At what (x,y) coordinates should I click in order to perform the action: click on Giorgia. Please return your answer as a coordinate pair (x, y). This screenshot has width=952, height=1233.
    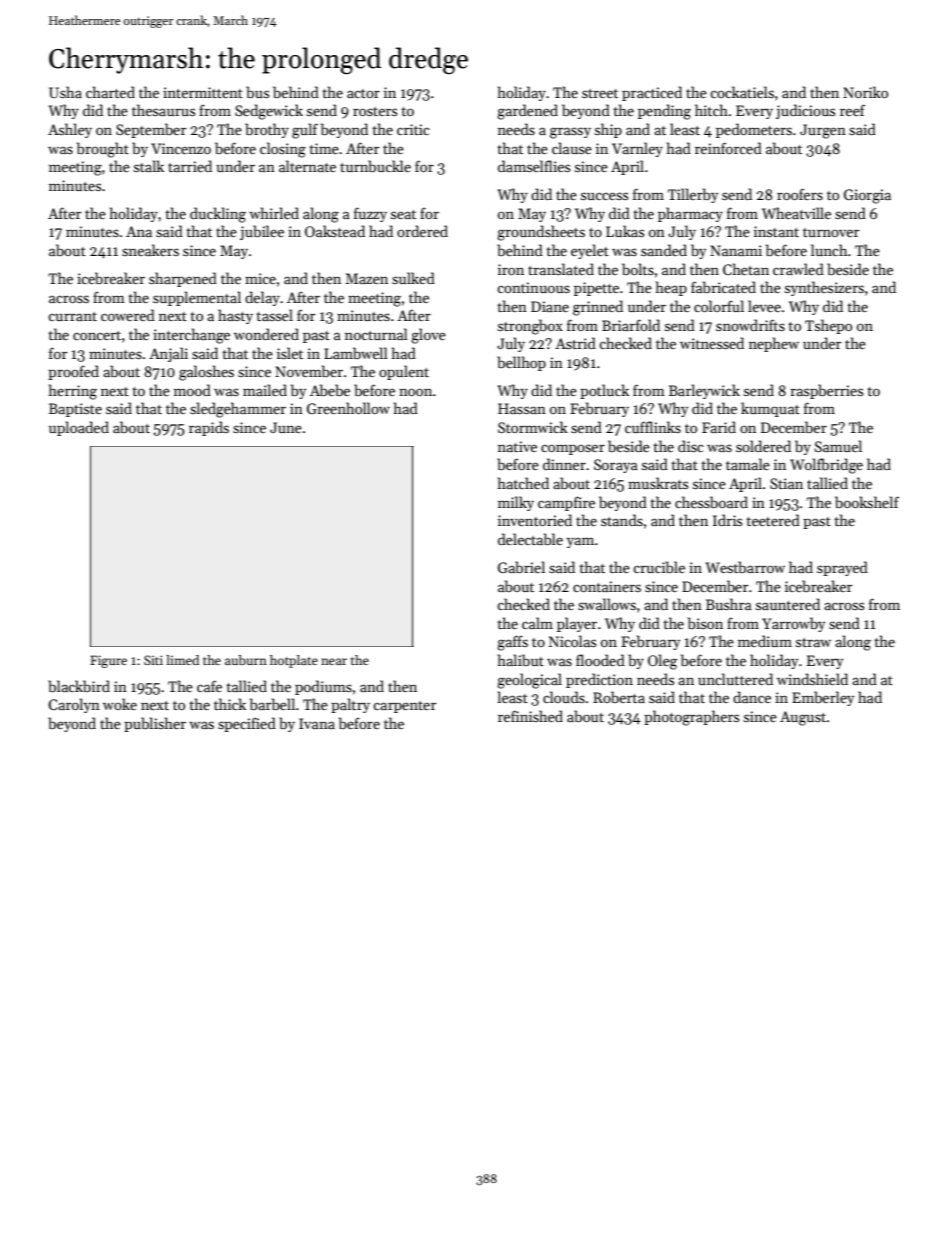
    Looking at the image, I should click on (867, 196).
